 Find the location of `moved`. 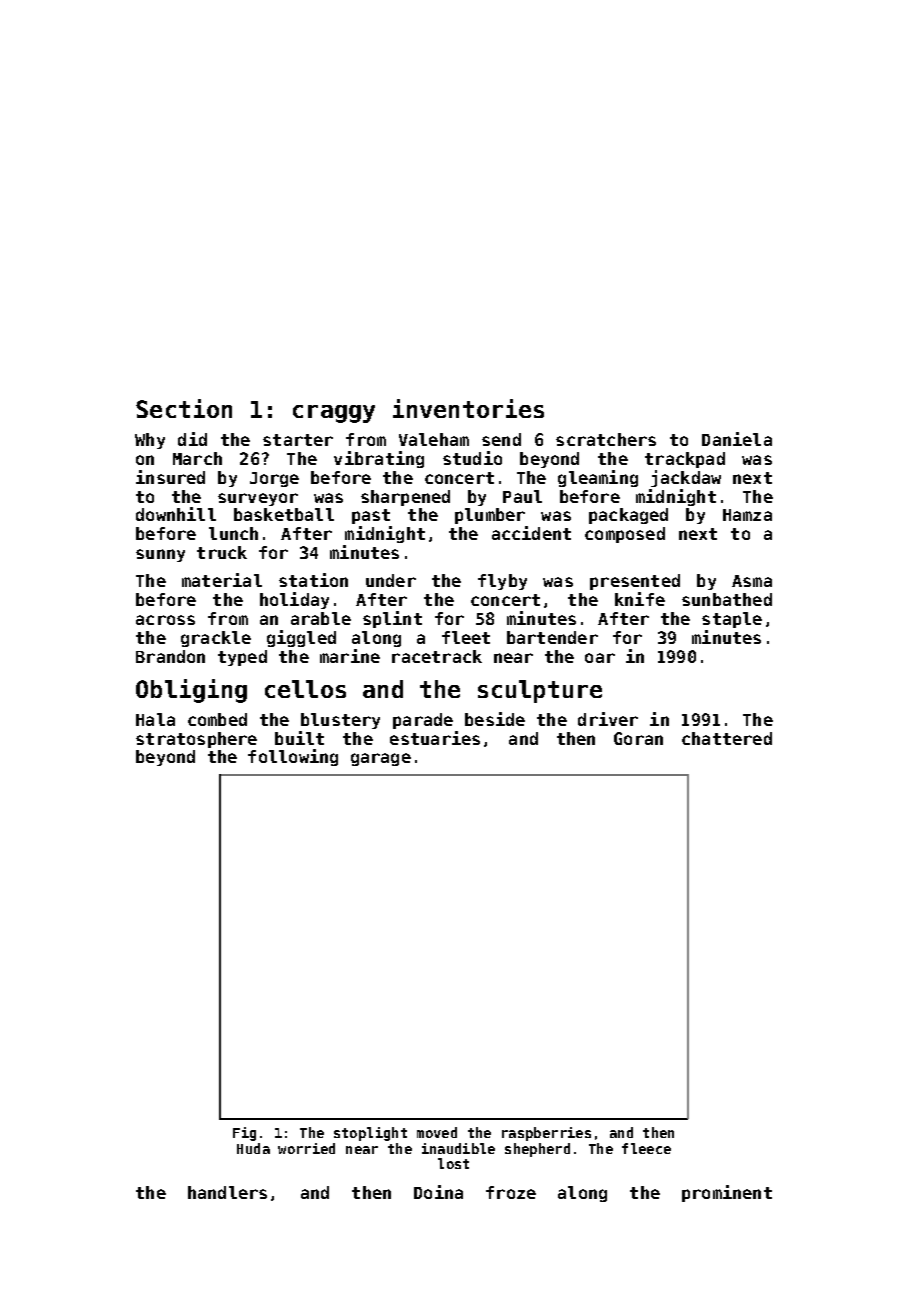

moved is located at coordinates (437, 1132).
